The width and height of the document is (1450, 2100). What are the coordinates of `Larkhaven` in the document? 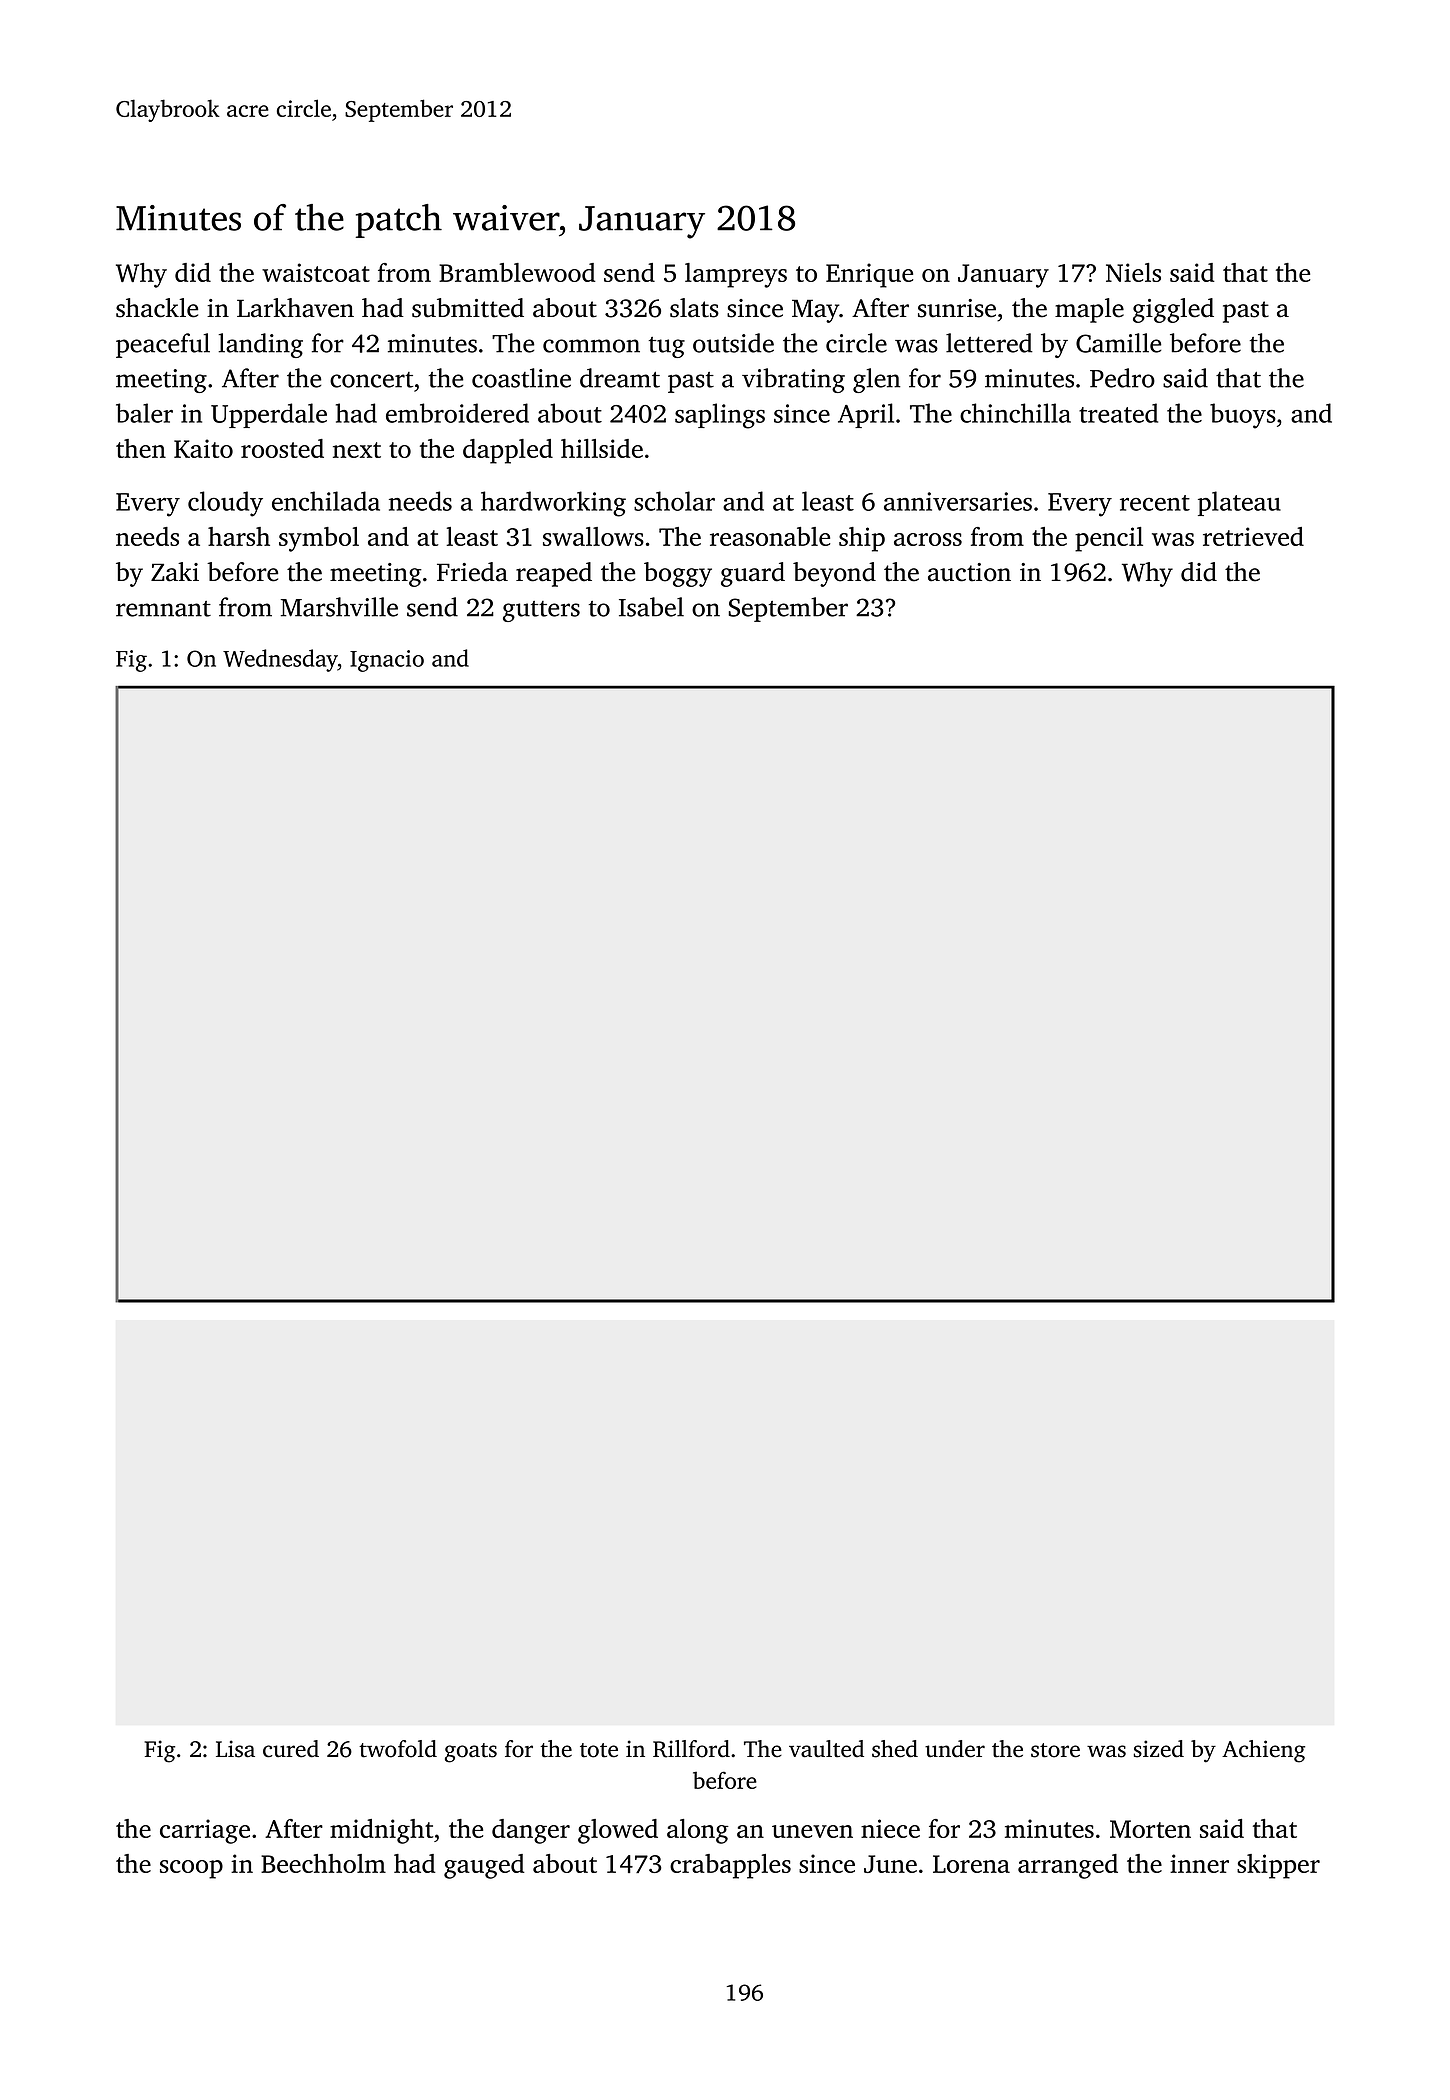 It's located at (295, 308).
